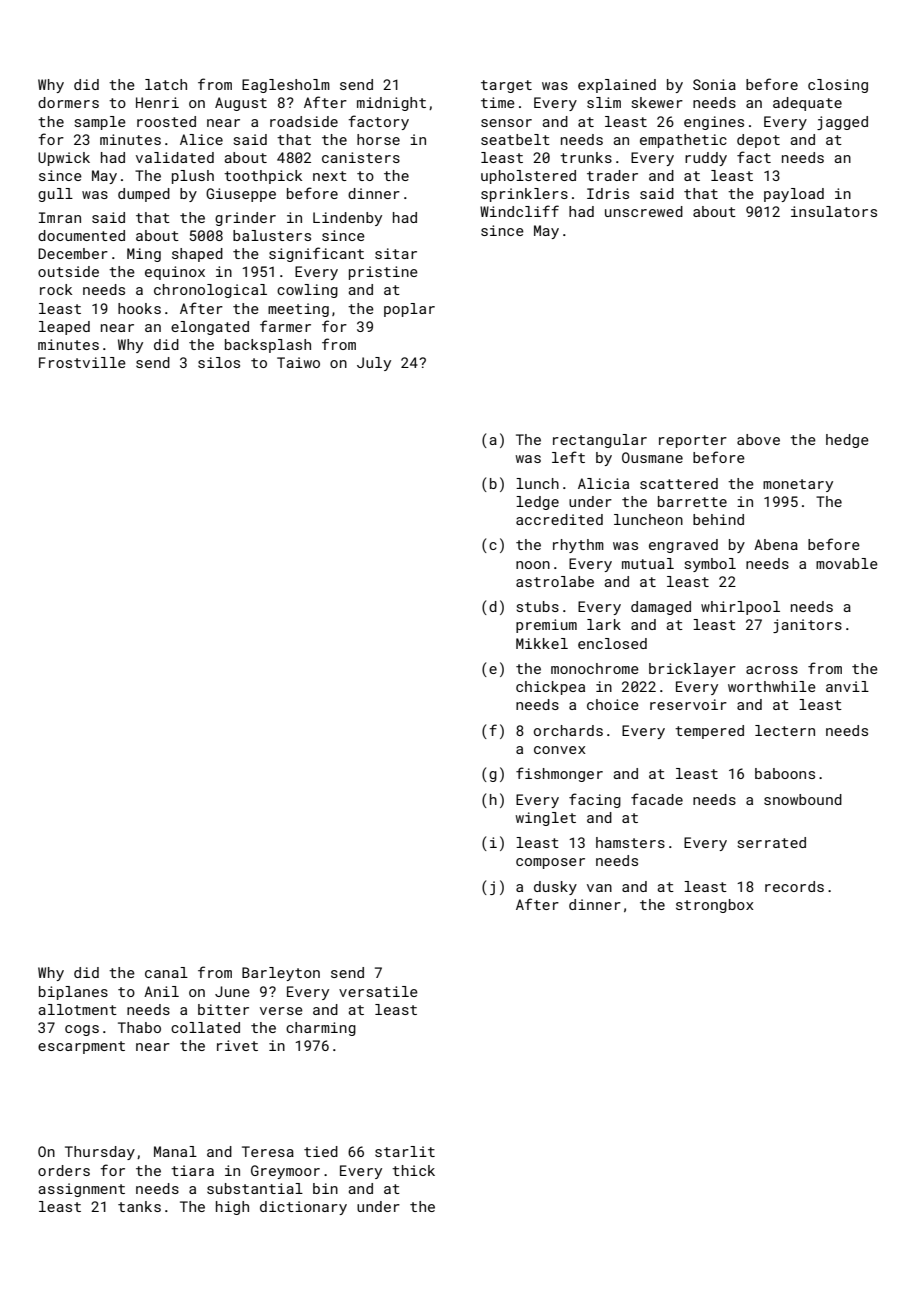  Describe the element at coordinates (560, 750) in the document. I see `convex` at that location.
